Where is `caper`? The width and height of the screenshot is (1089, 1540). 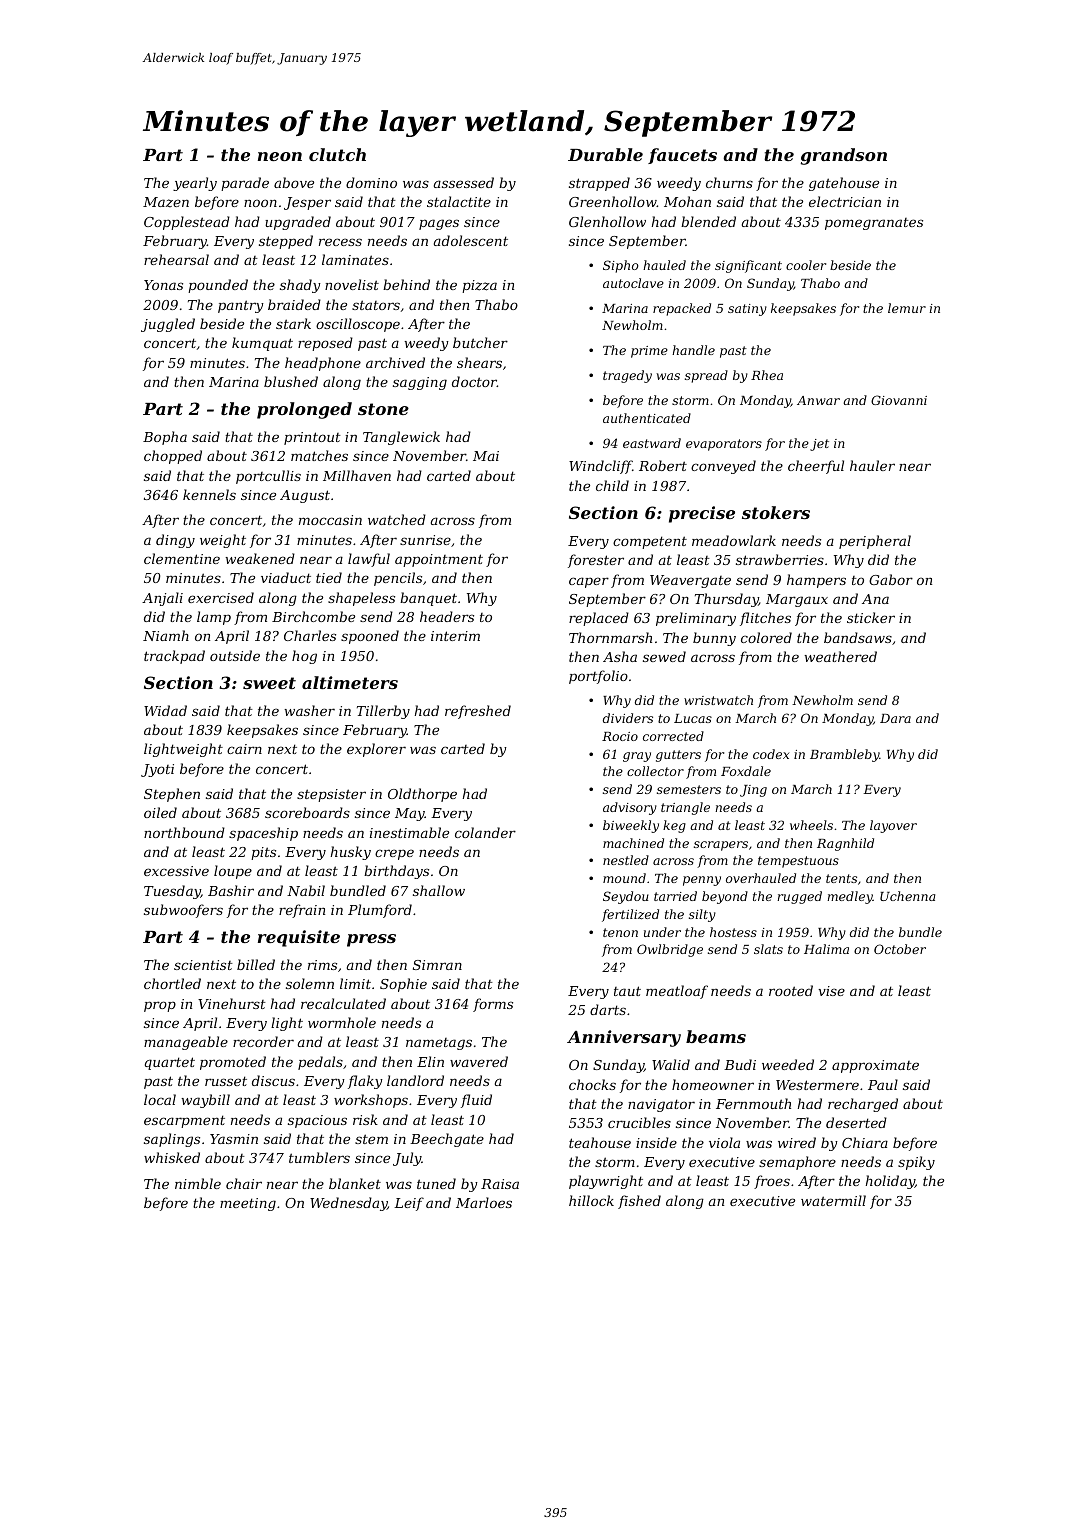
caper is located at coordinates (589, 582).
